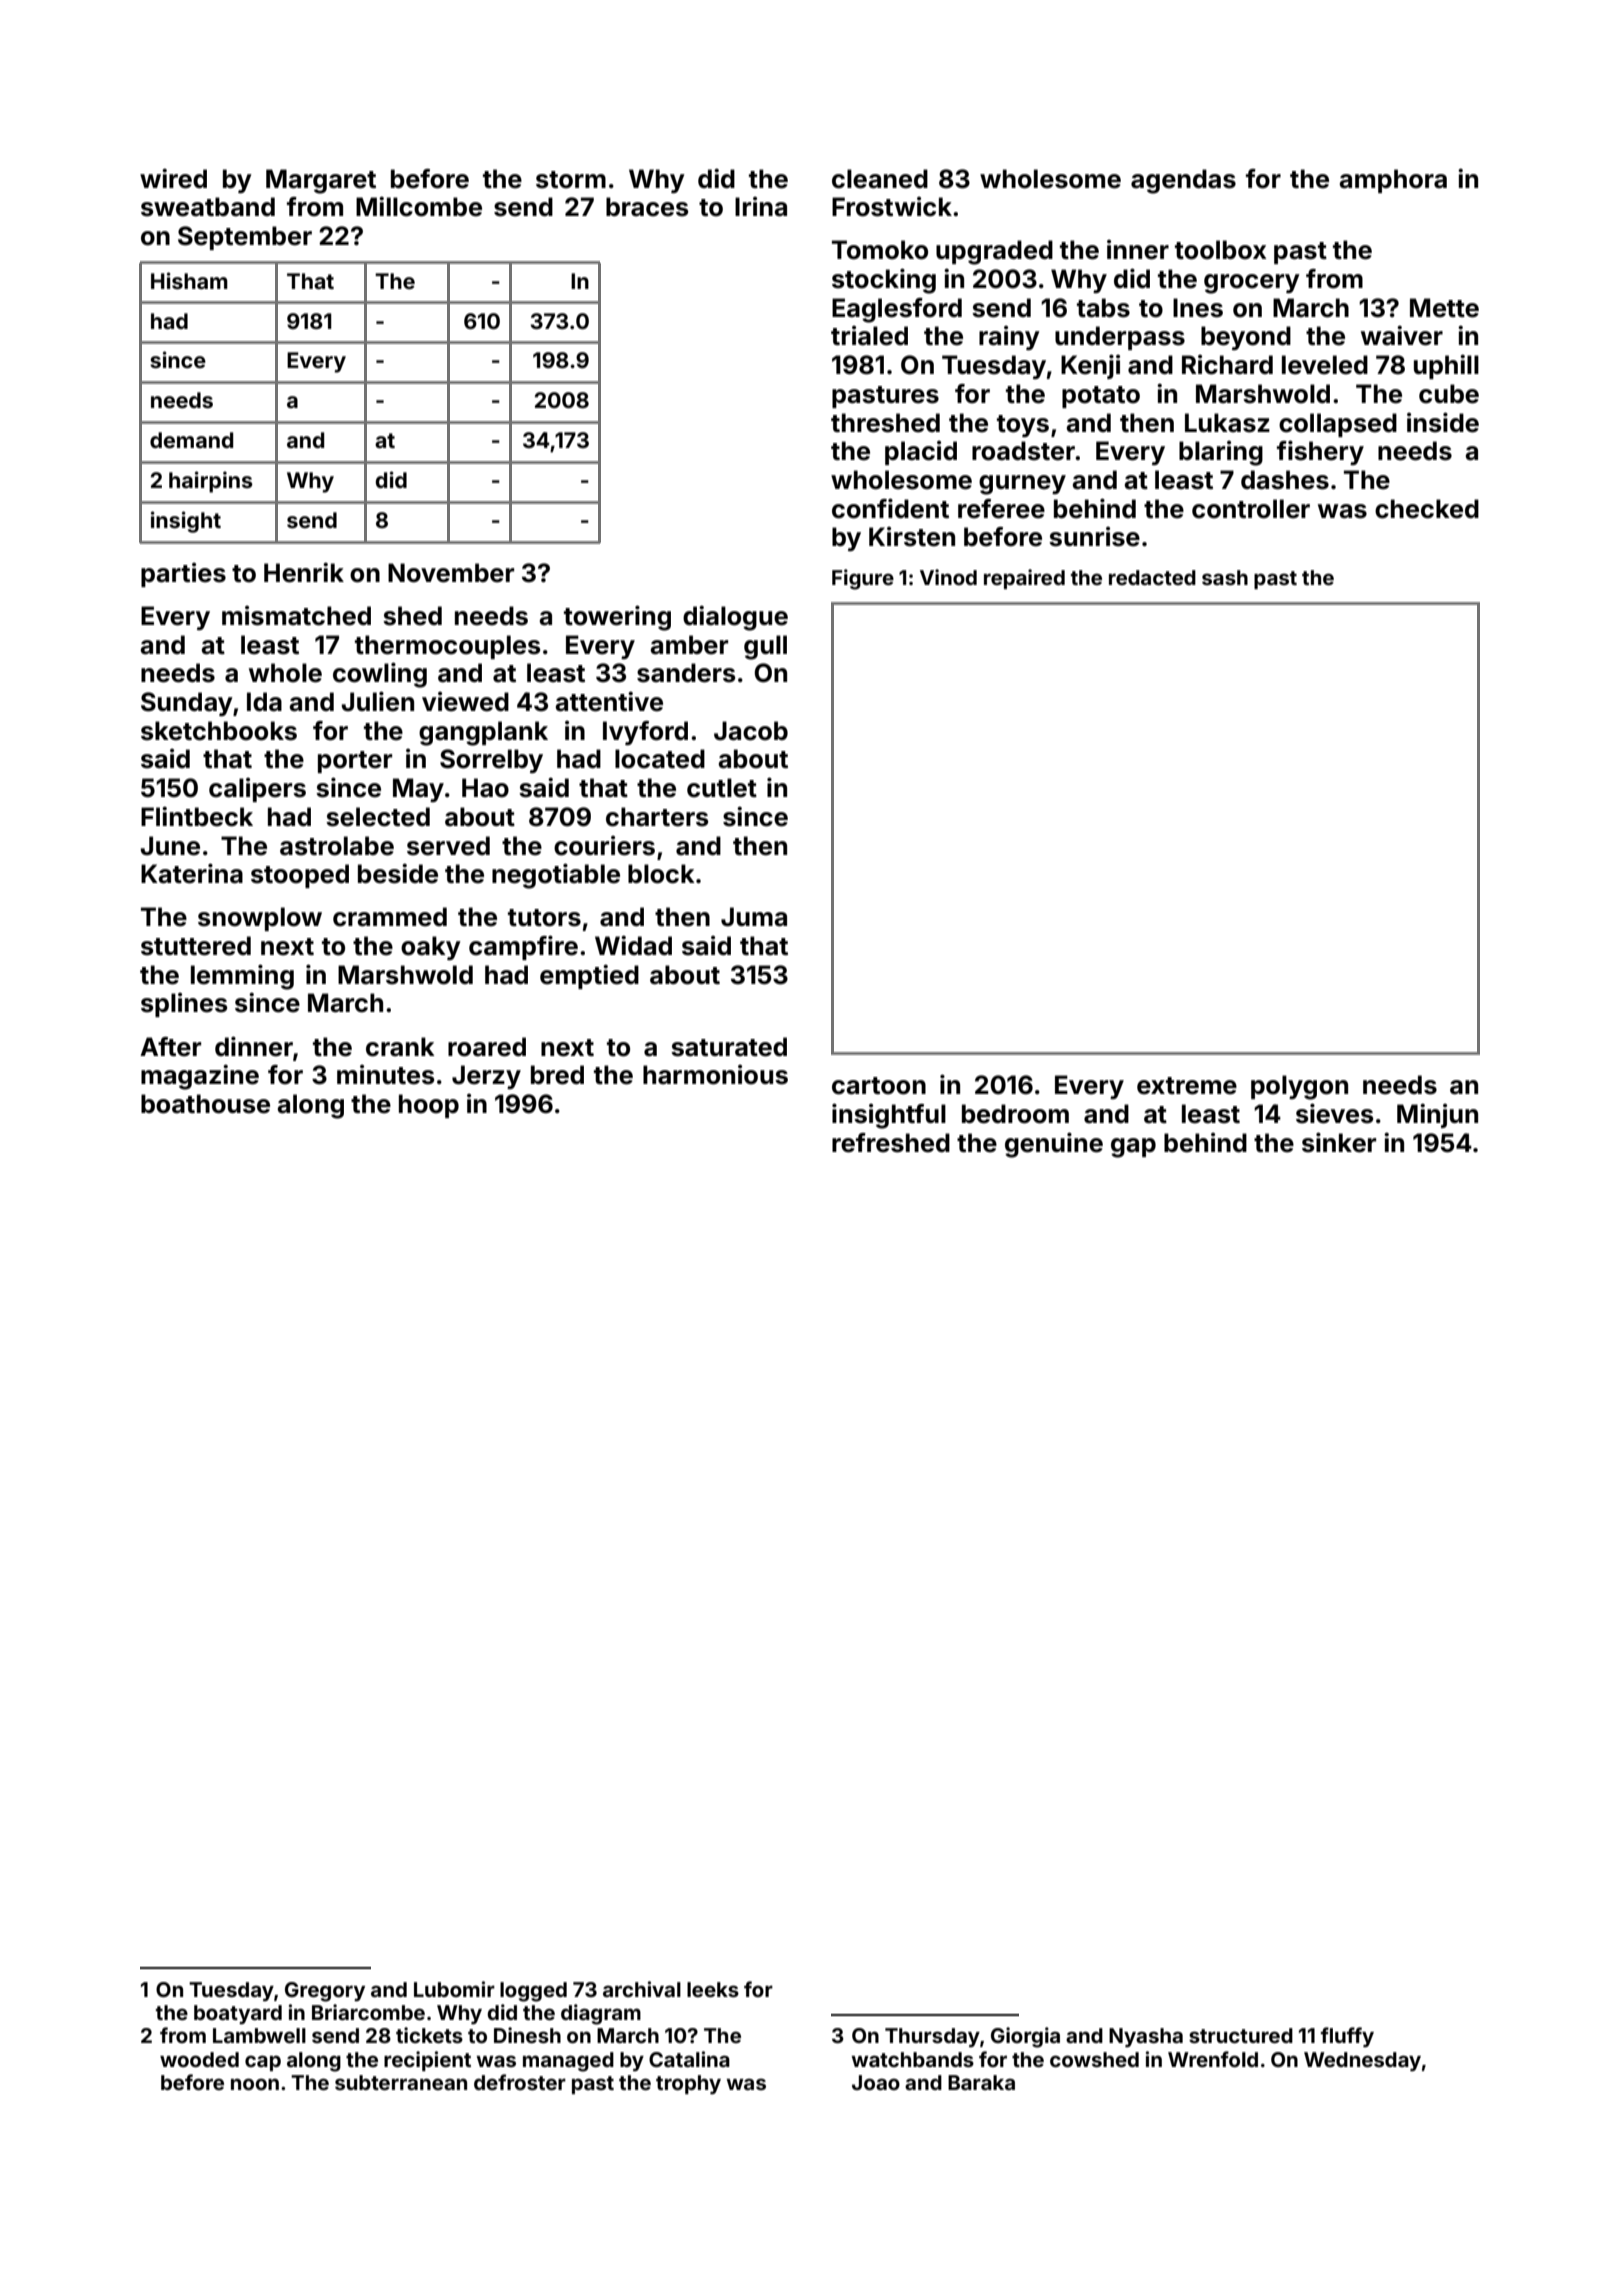 Image resolution: width=1620 pixels, height=2292 pixels. I want to click on checked, so click(1427, 509).
